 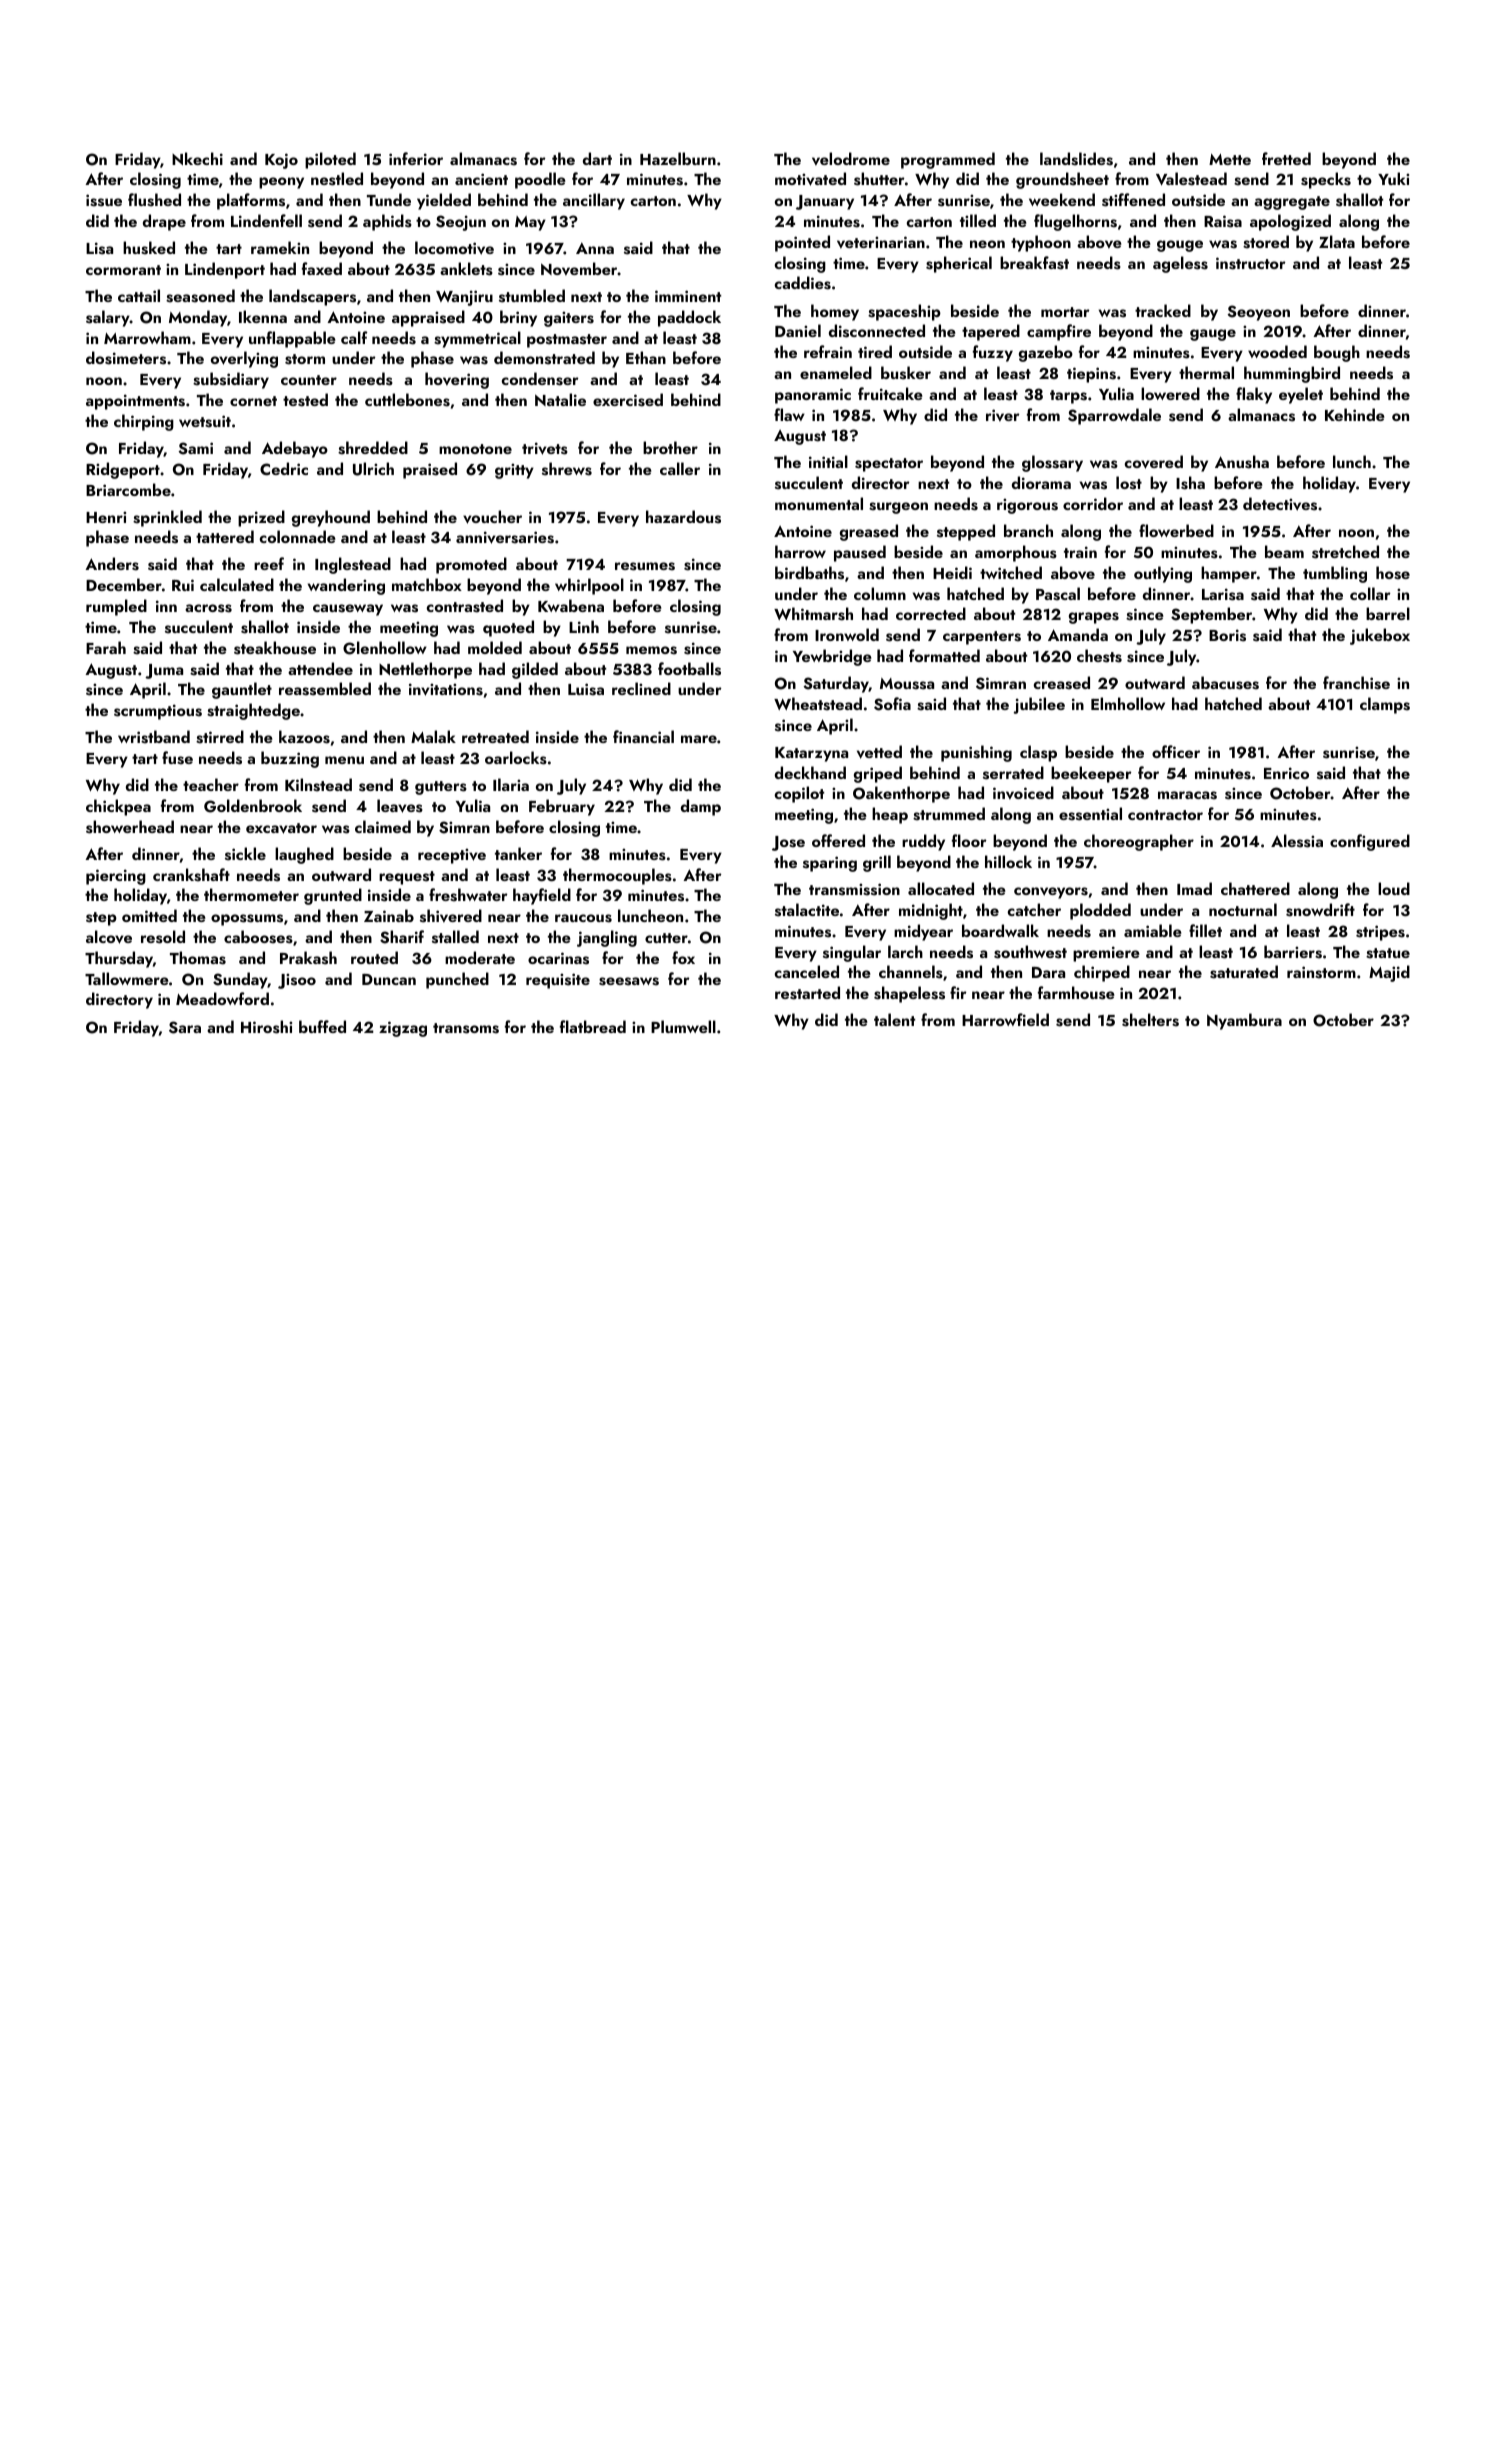 What do you see at coordinates (1150, 1020) in the page?
I see `shelters` at bounding box center [1150, 1020].
